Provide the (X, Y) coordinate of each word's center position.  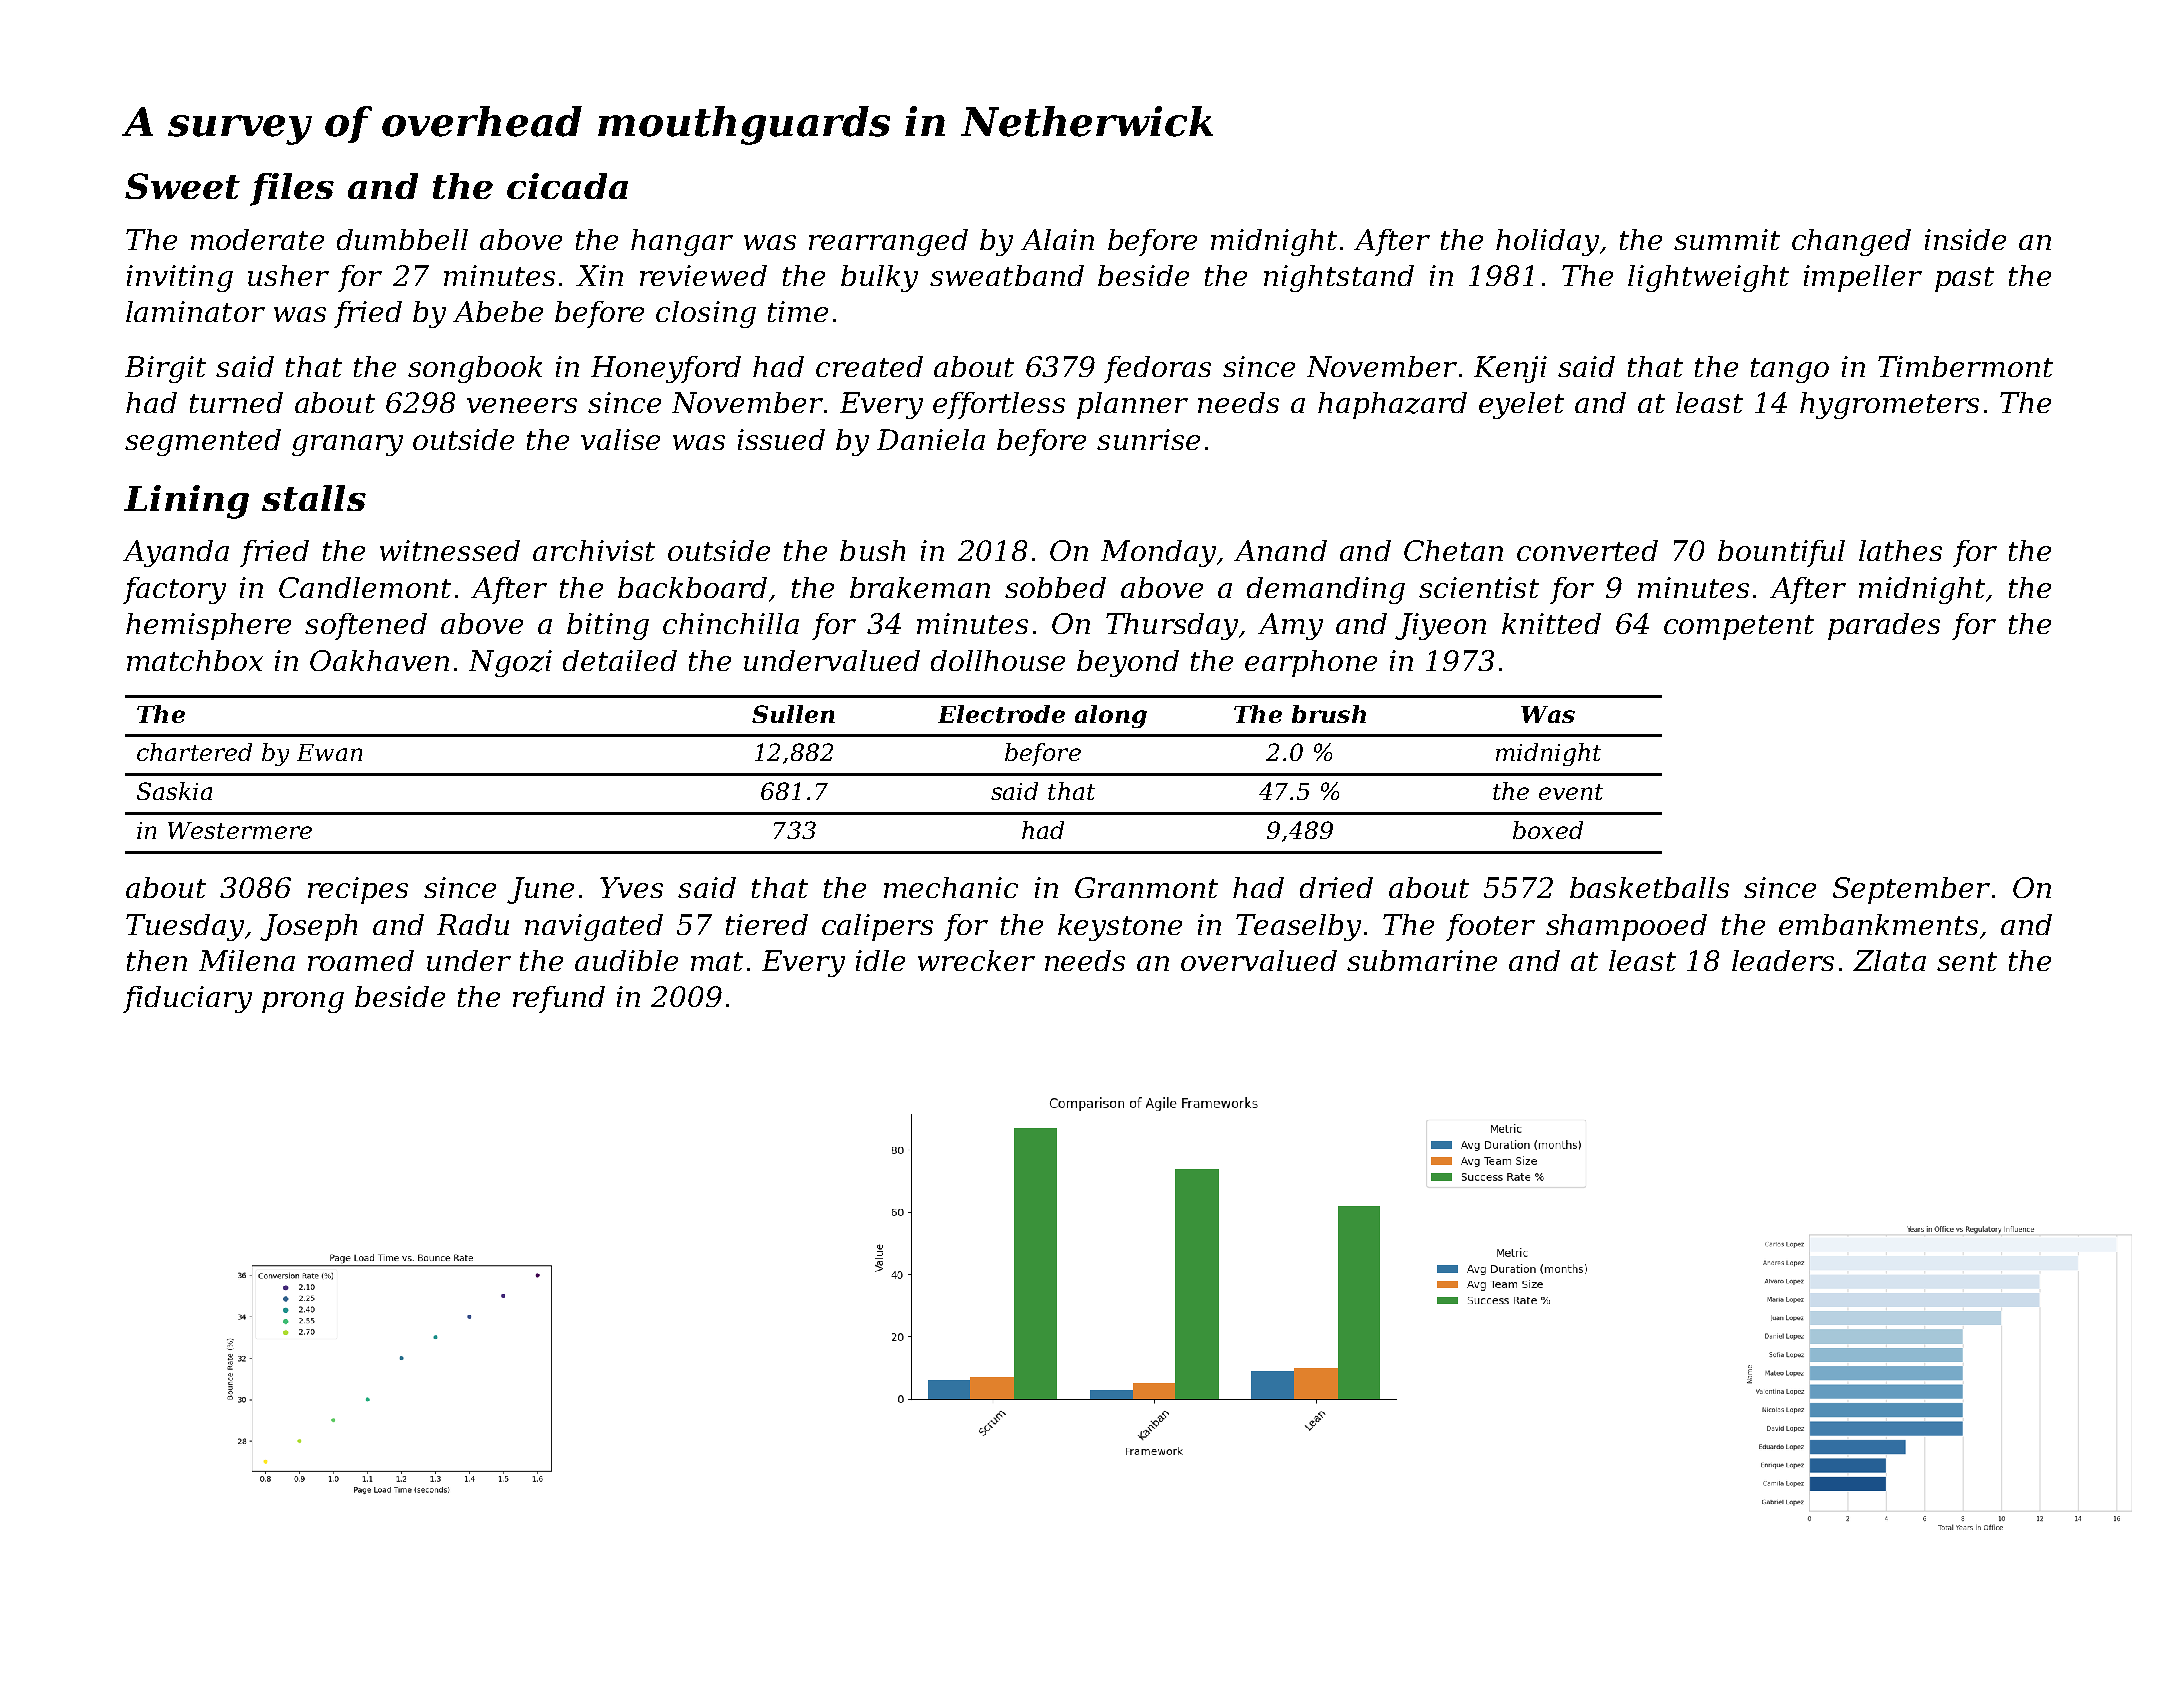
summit (1727, 239)
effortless (999, 405)
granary (347, 445)
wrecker (976, 960)
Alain (1057, 239)
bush (872, 550)
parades (1884, 626)
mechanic (951, 887)
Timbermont (1965, 366)
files (292, 189)
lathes (1900, 550)
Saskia (174, 791)
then (157, 960)
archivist (594, 550)
